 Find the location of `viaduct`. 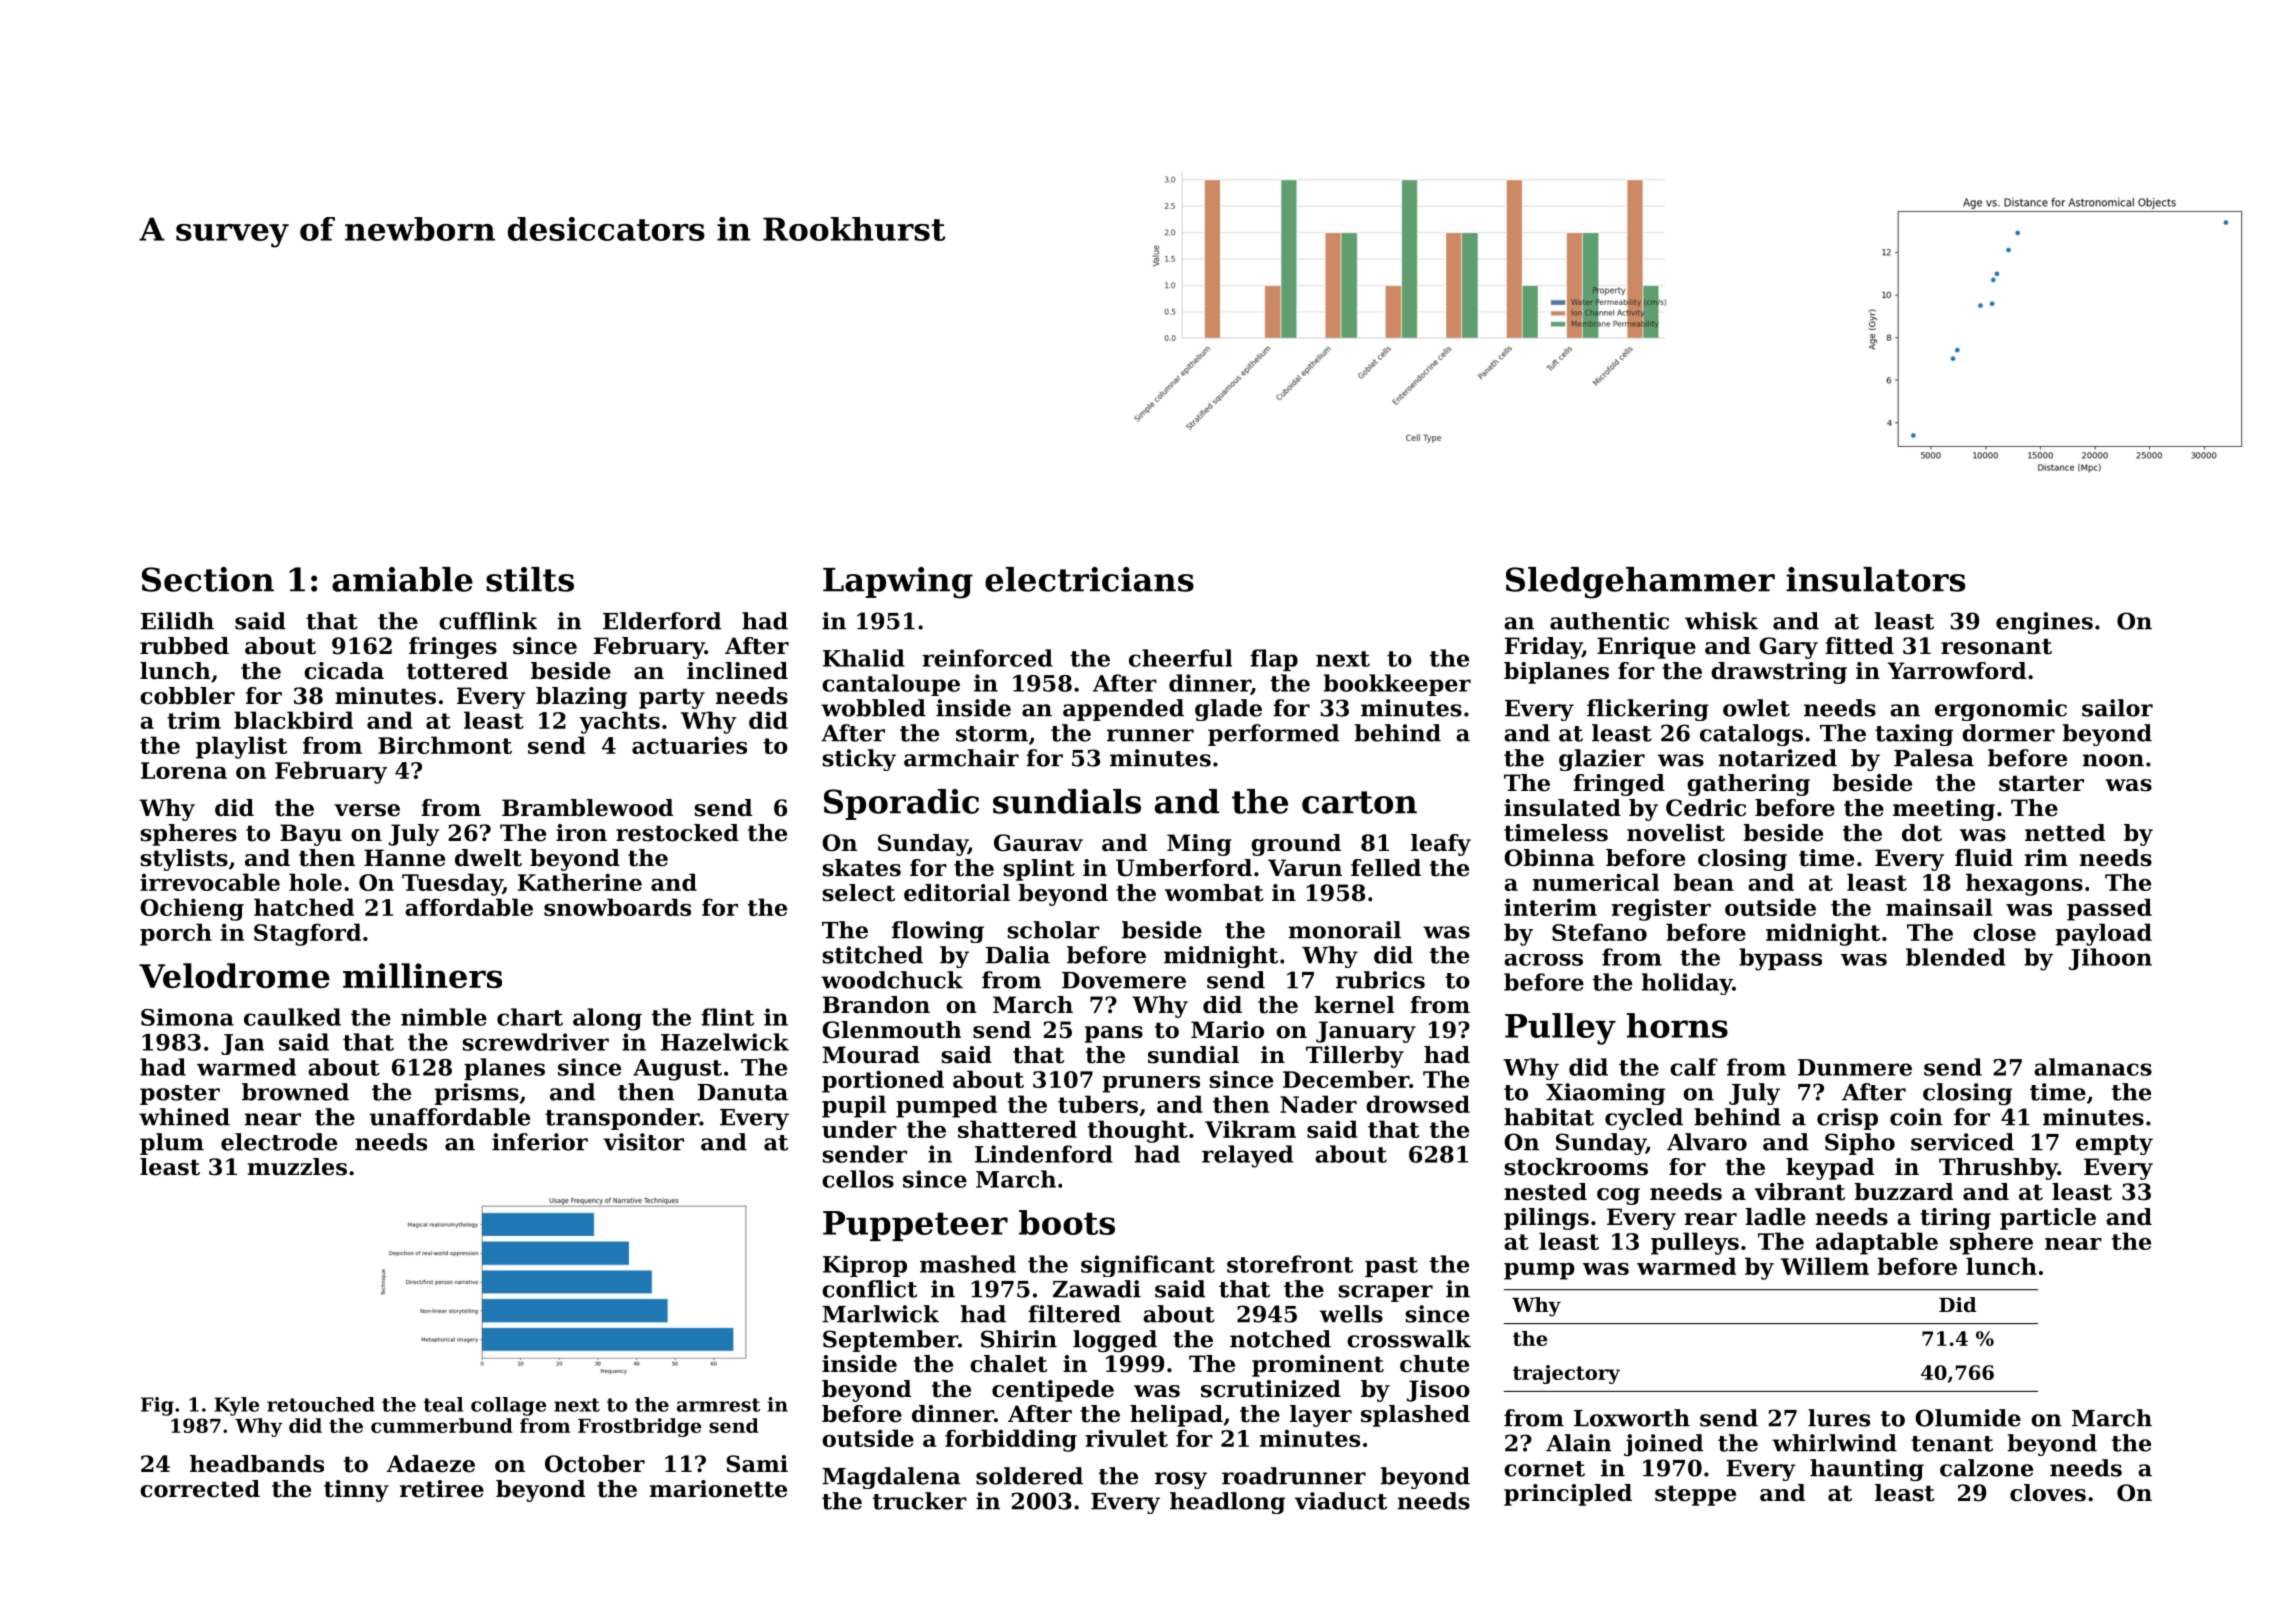

viaduct is located at coordinates (1341, 1501).
